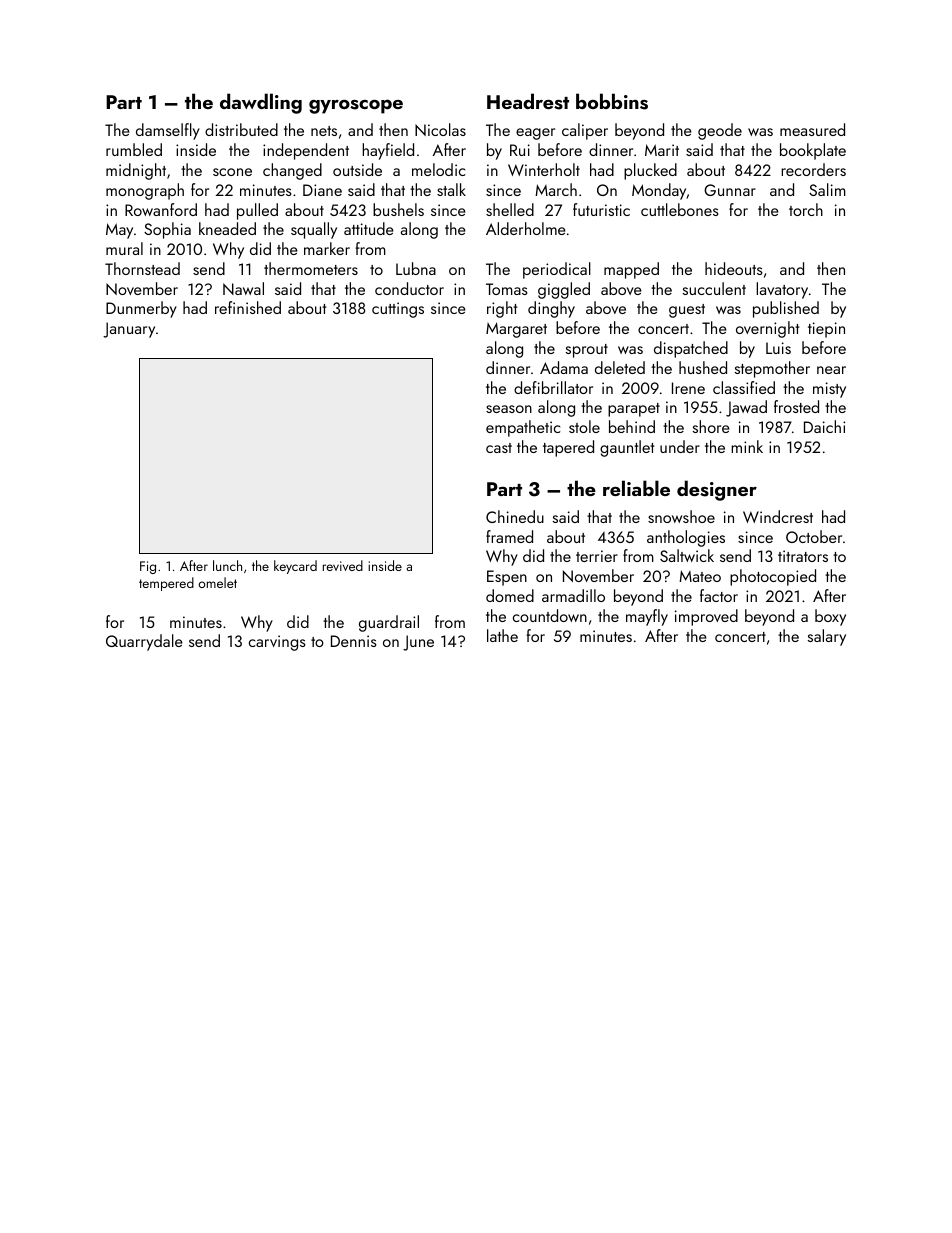 This screenshot has width=952, height=1233. What do you see at coordinates (261, 103) in the screenshot?
I see `dawdling` at bounding box center [261, 103].
